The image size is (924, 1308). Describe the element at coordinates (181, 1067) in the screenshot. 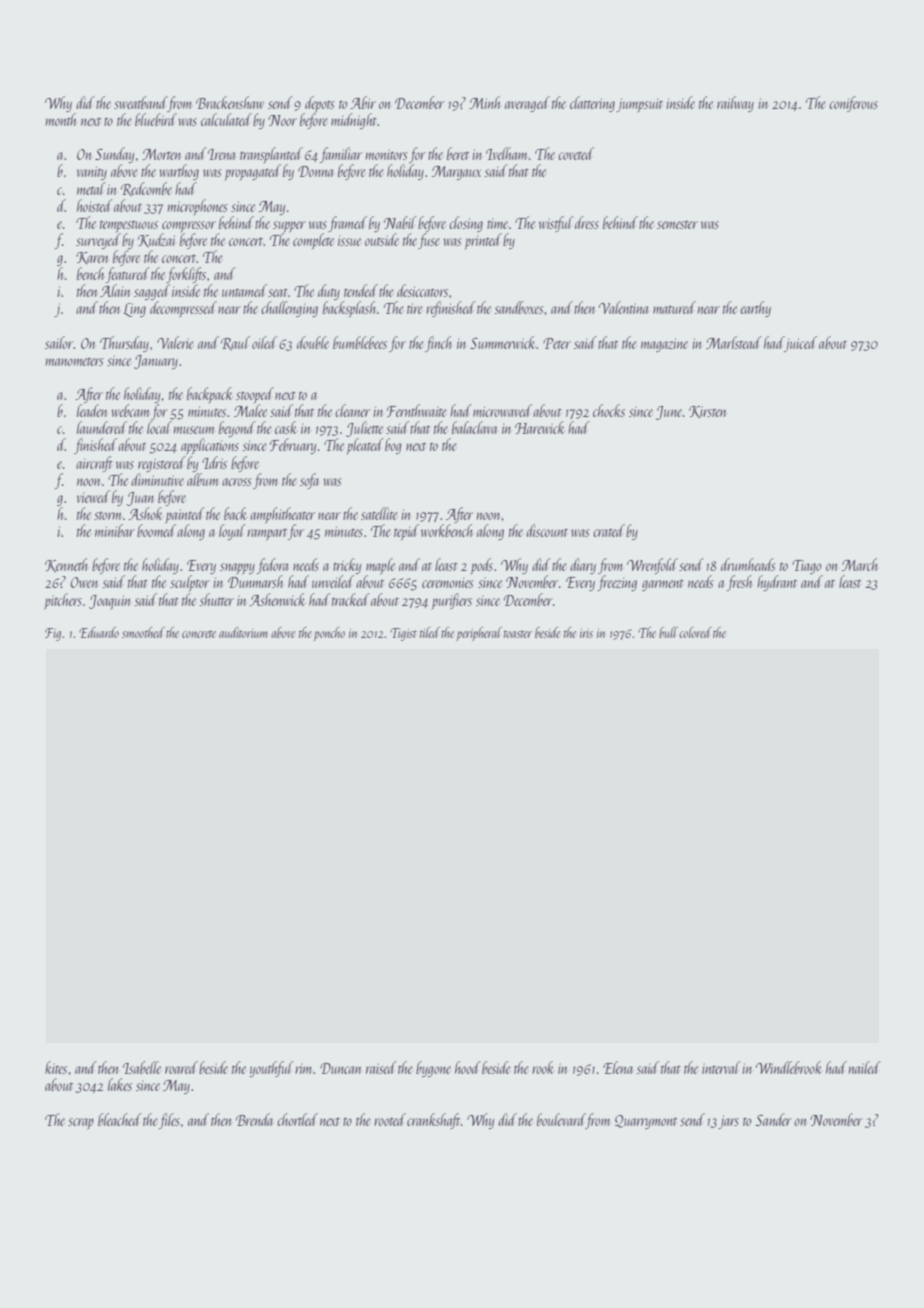

I see `roared` at that location.
